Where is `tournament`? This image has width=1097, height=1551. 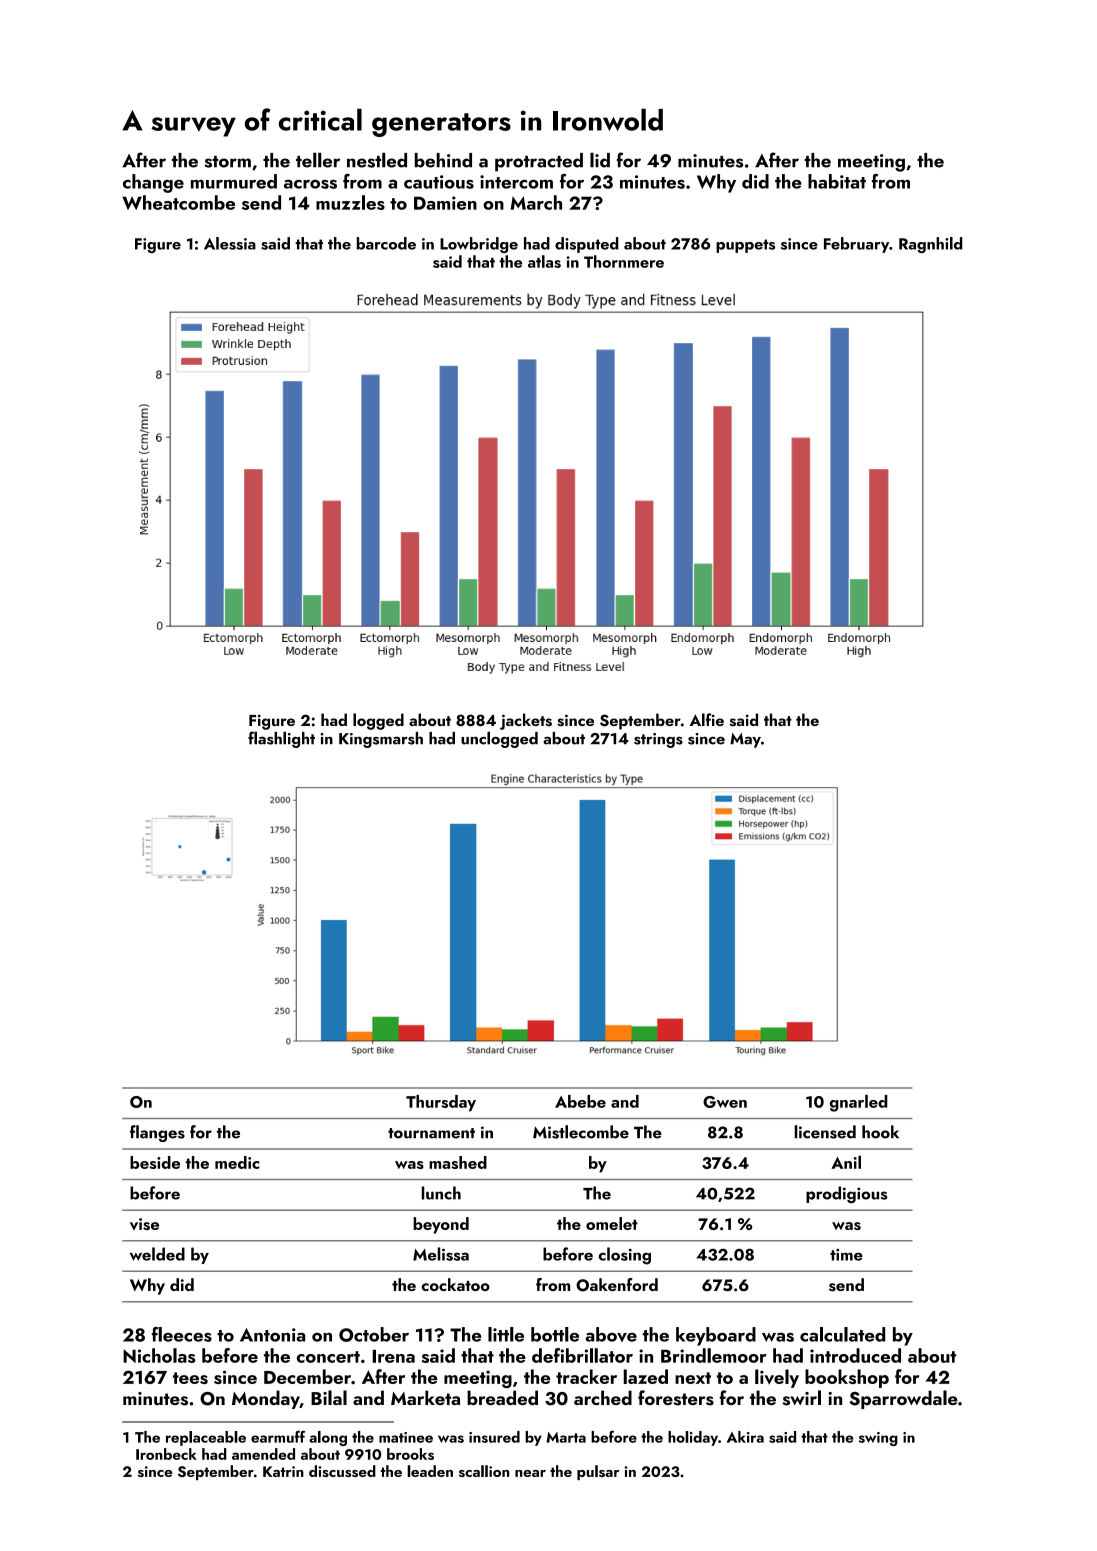
tournament is located at coordinates (431, 1133).
